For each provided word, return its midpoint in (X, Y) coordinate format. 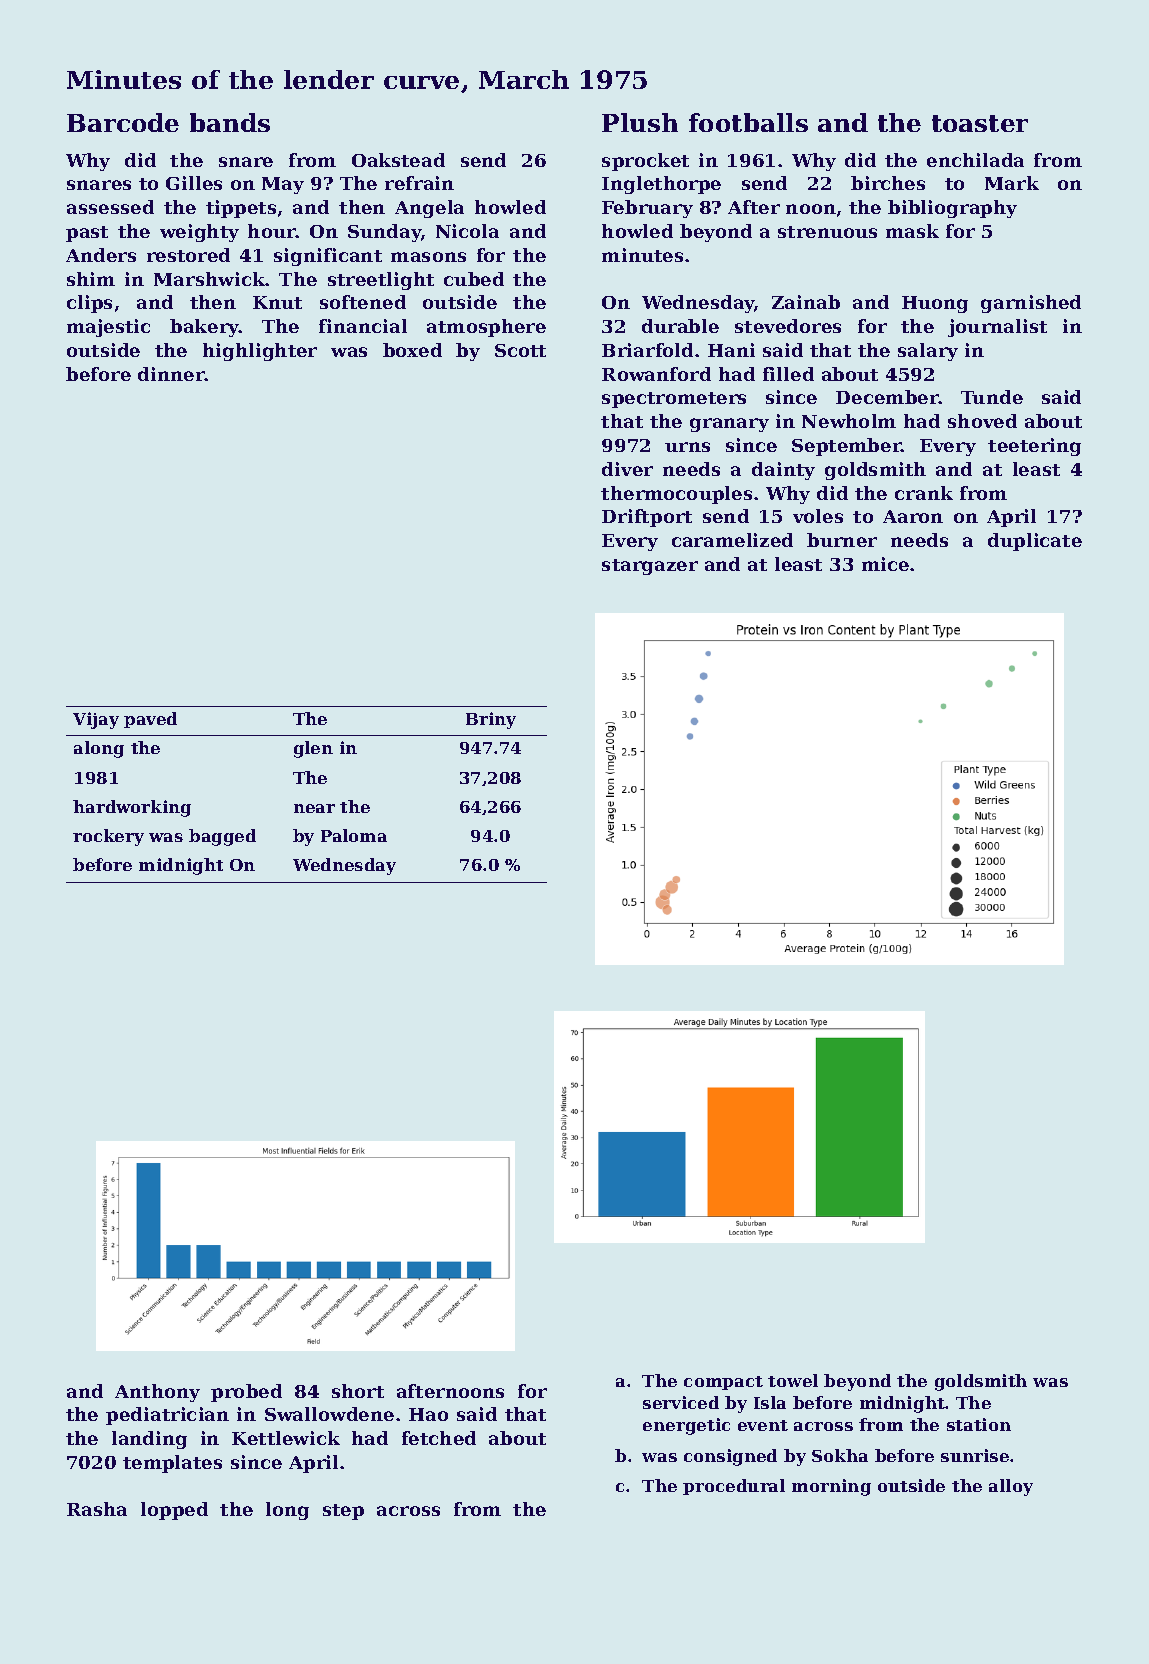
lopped (174, 1511)
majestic (108, 328)
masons (428, 257)
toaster (980, 123)
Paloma (354, 835)
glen (313, 749)
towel (793, 1380)
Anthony (157, 1393)
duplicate (1035, 542)
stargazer (650, 567)
